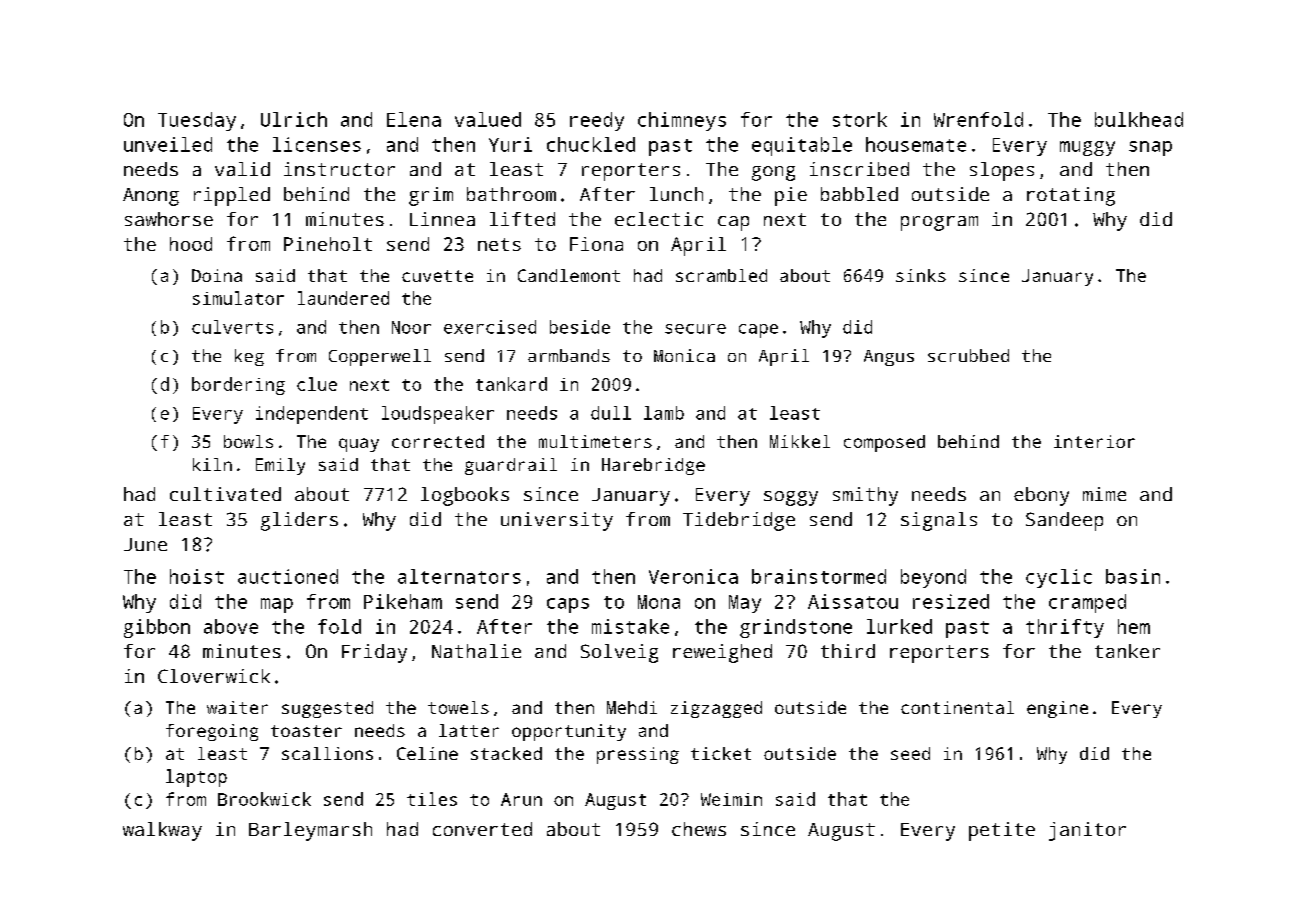  I want to click on resized, so click(951, 601).
